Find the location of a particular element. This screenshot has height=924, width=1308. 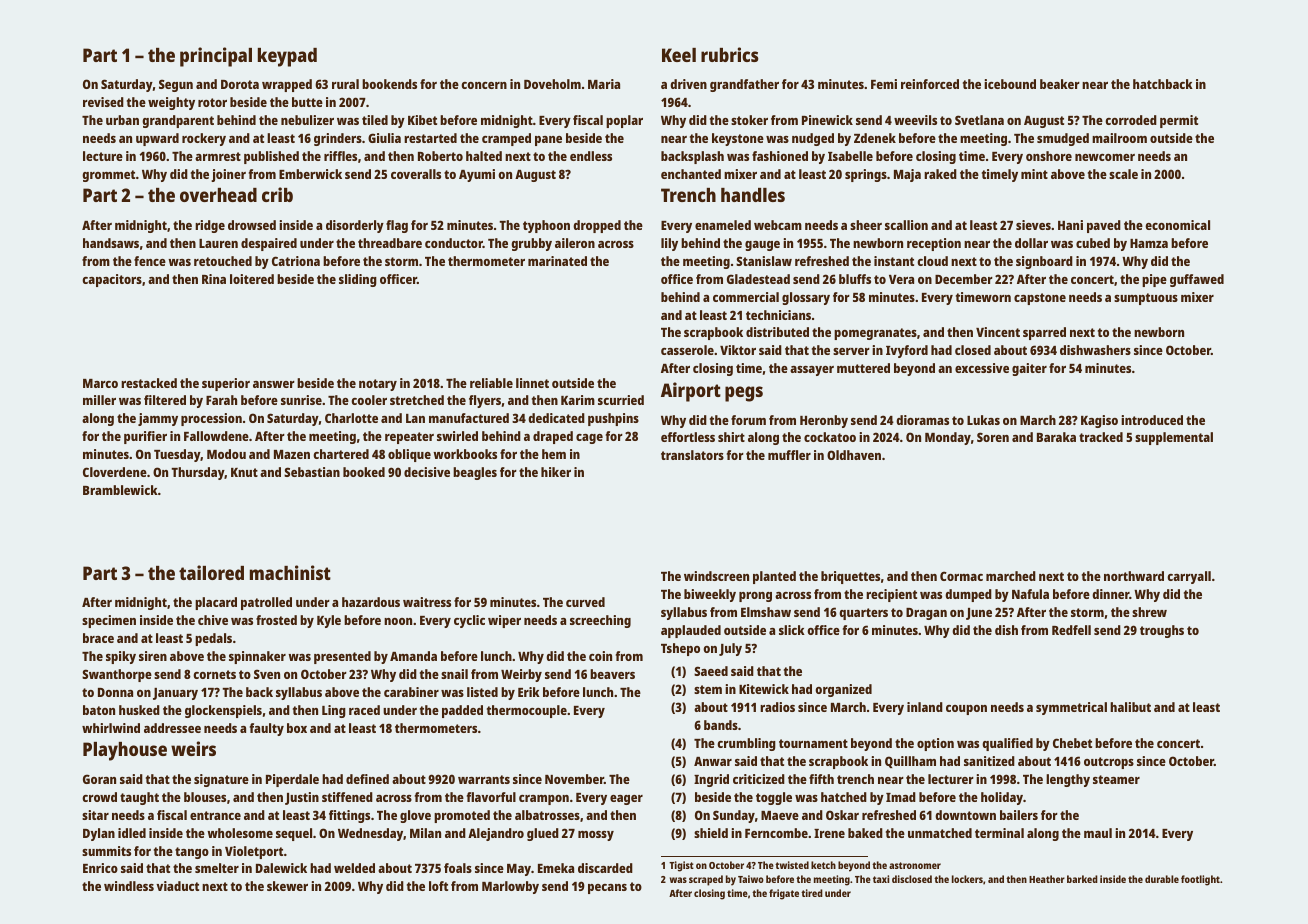

supplemental is located at coordinates (1174, 438).
